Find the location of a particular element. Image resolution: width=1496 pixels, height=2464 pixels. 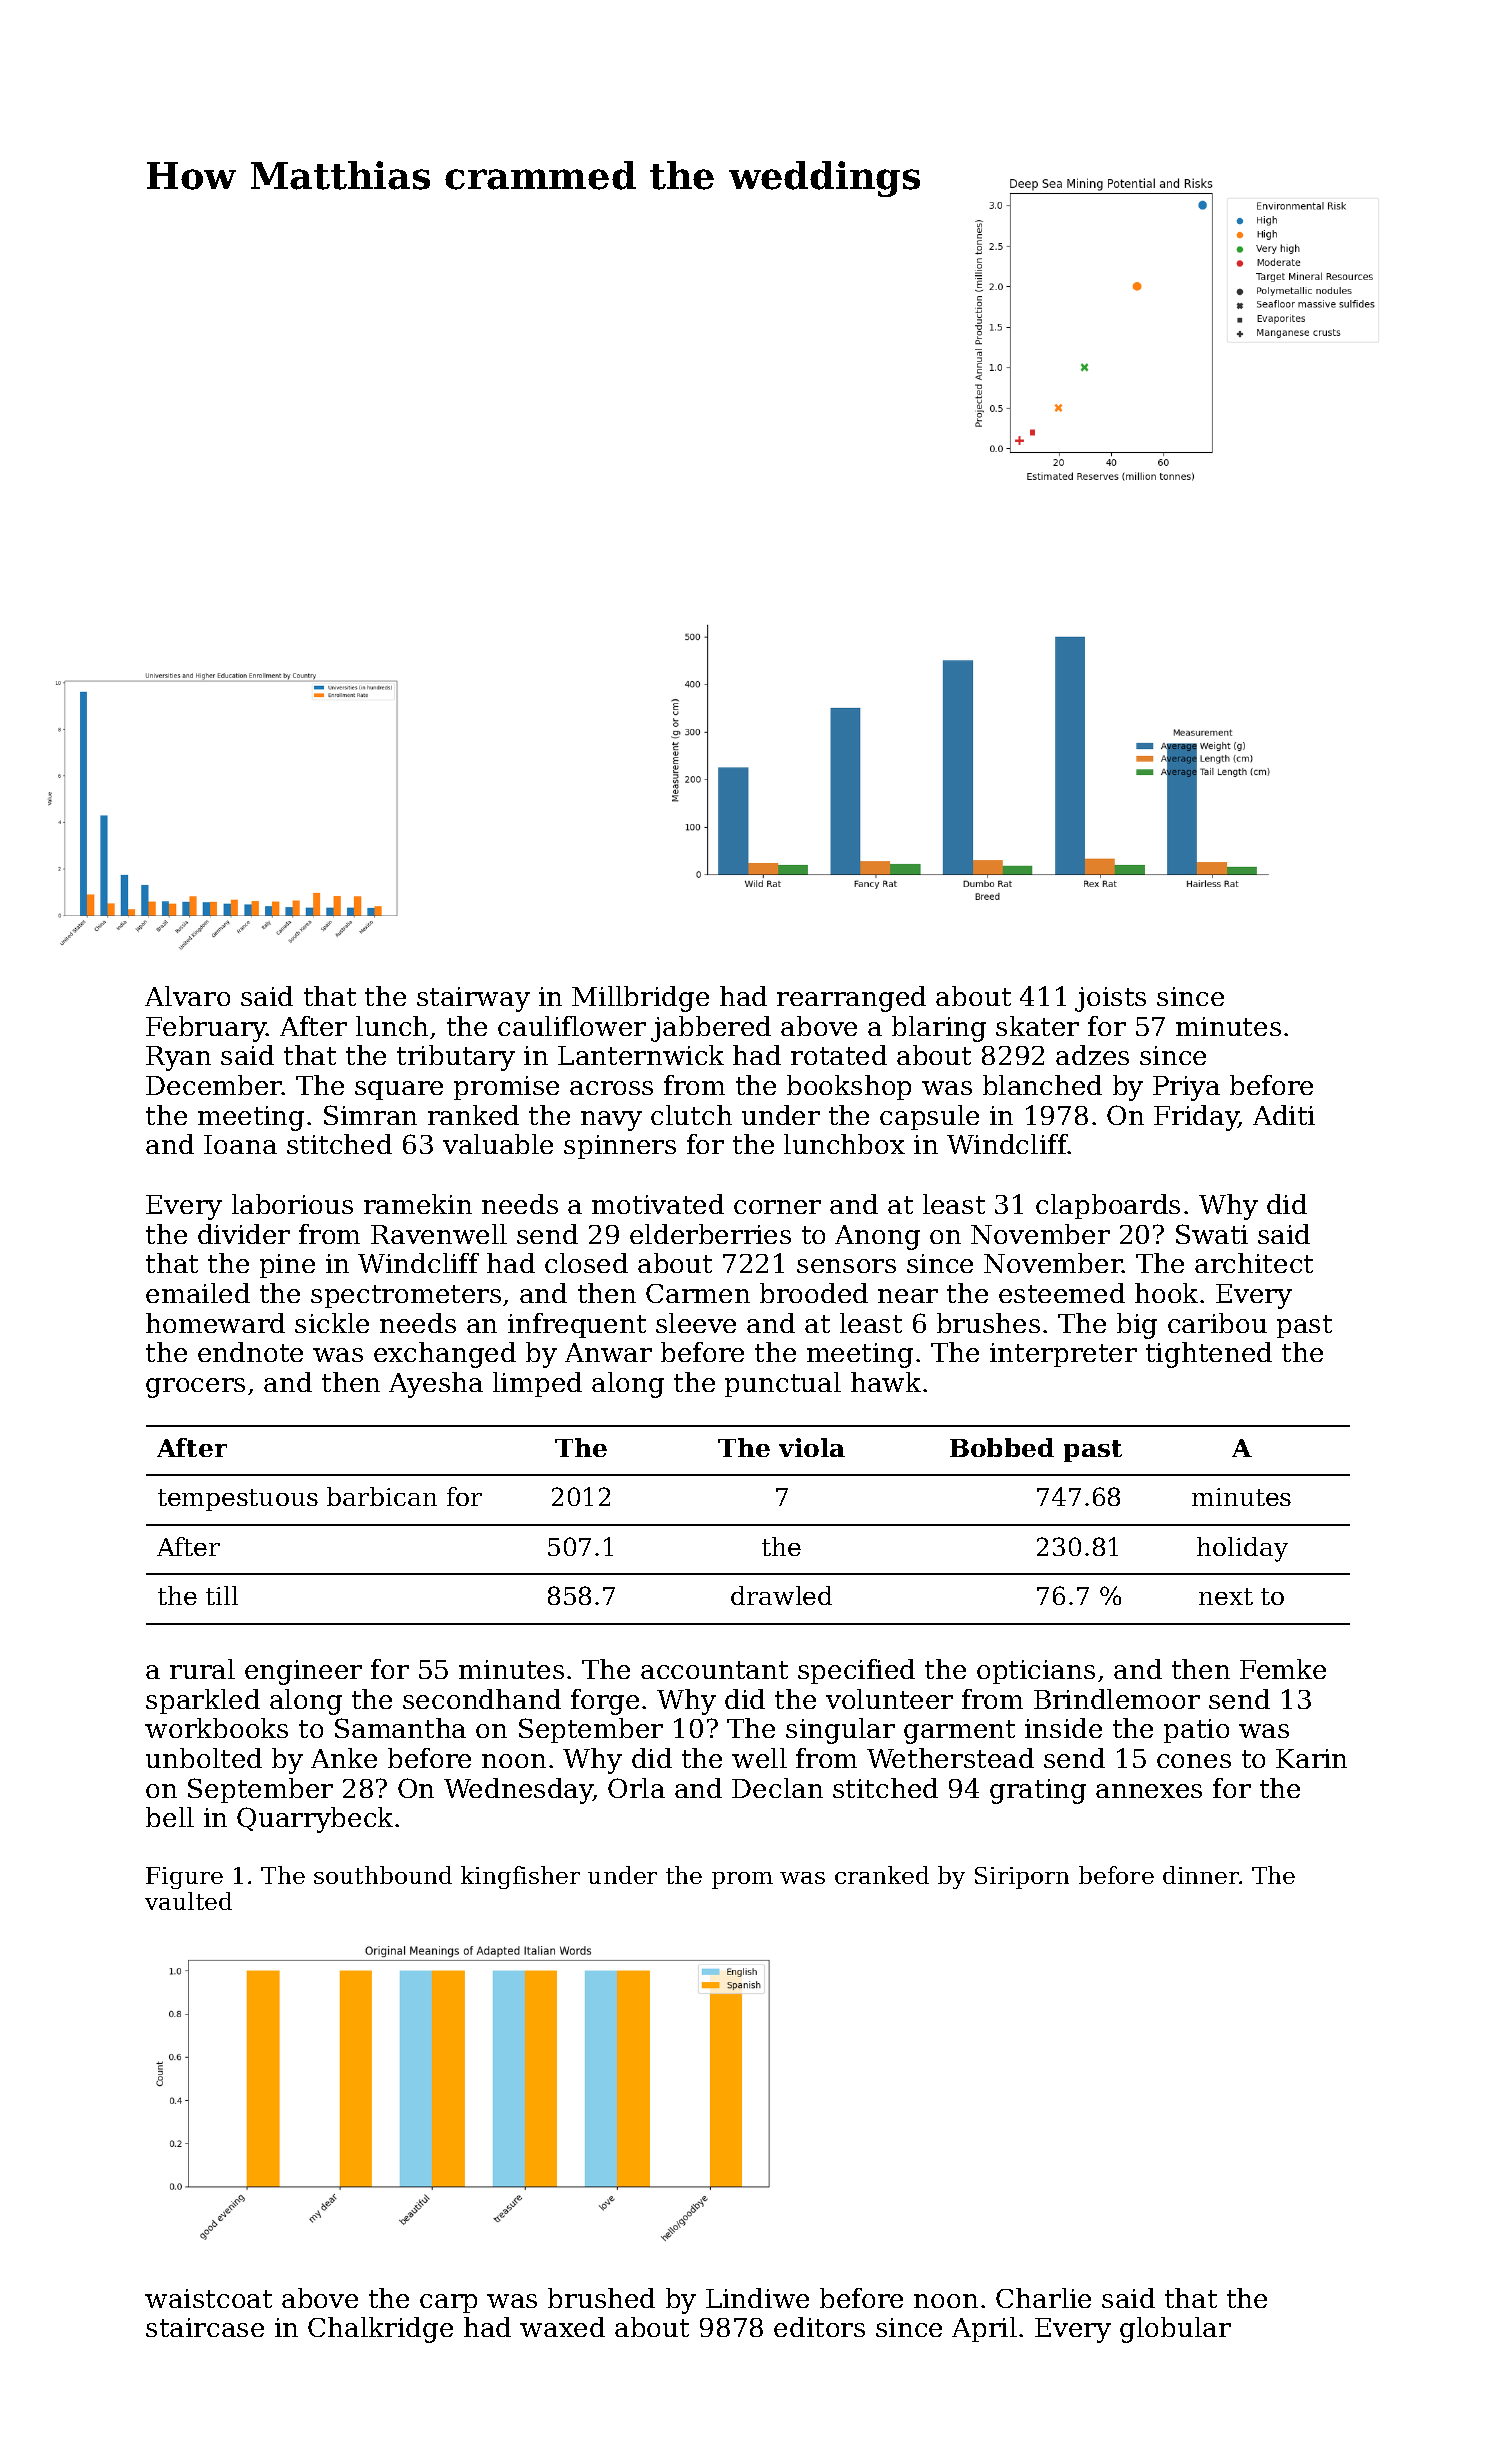

vaulted is located at coordinates (188, 1901).
